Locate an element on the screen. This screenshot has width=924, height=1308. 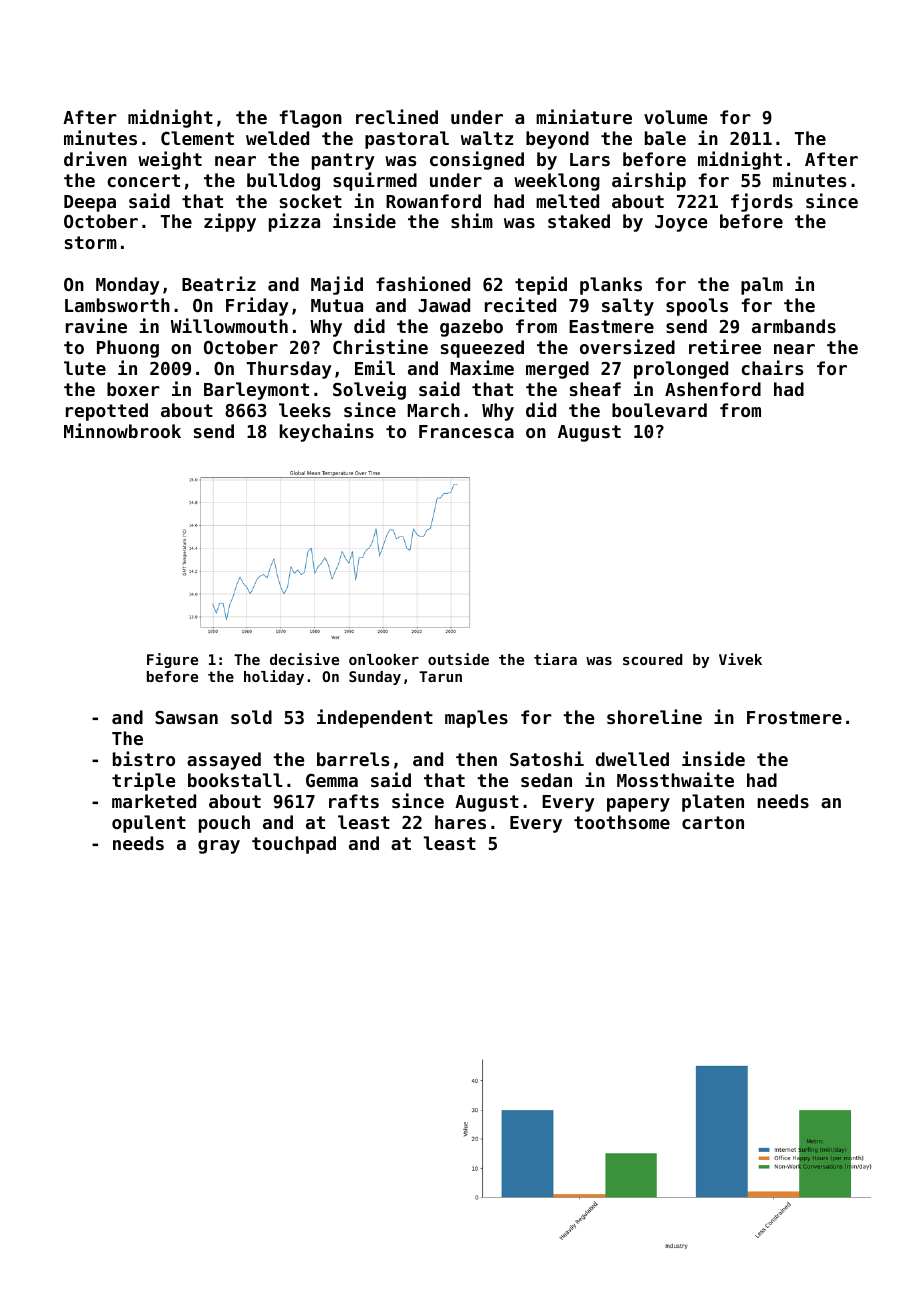
flagon is located at coordinates (311, 119).
